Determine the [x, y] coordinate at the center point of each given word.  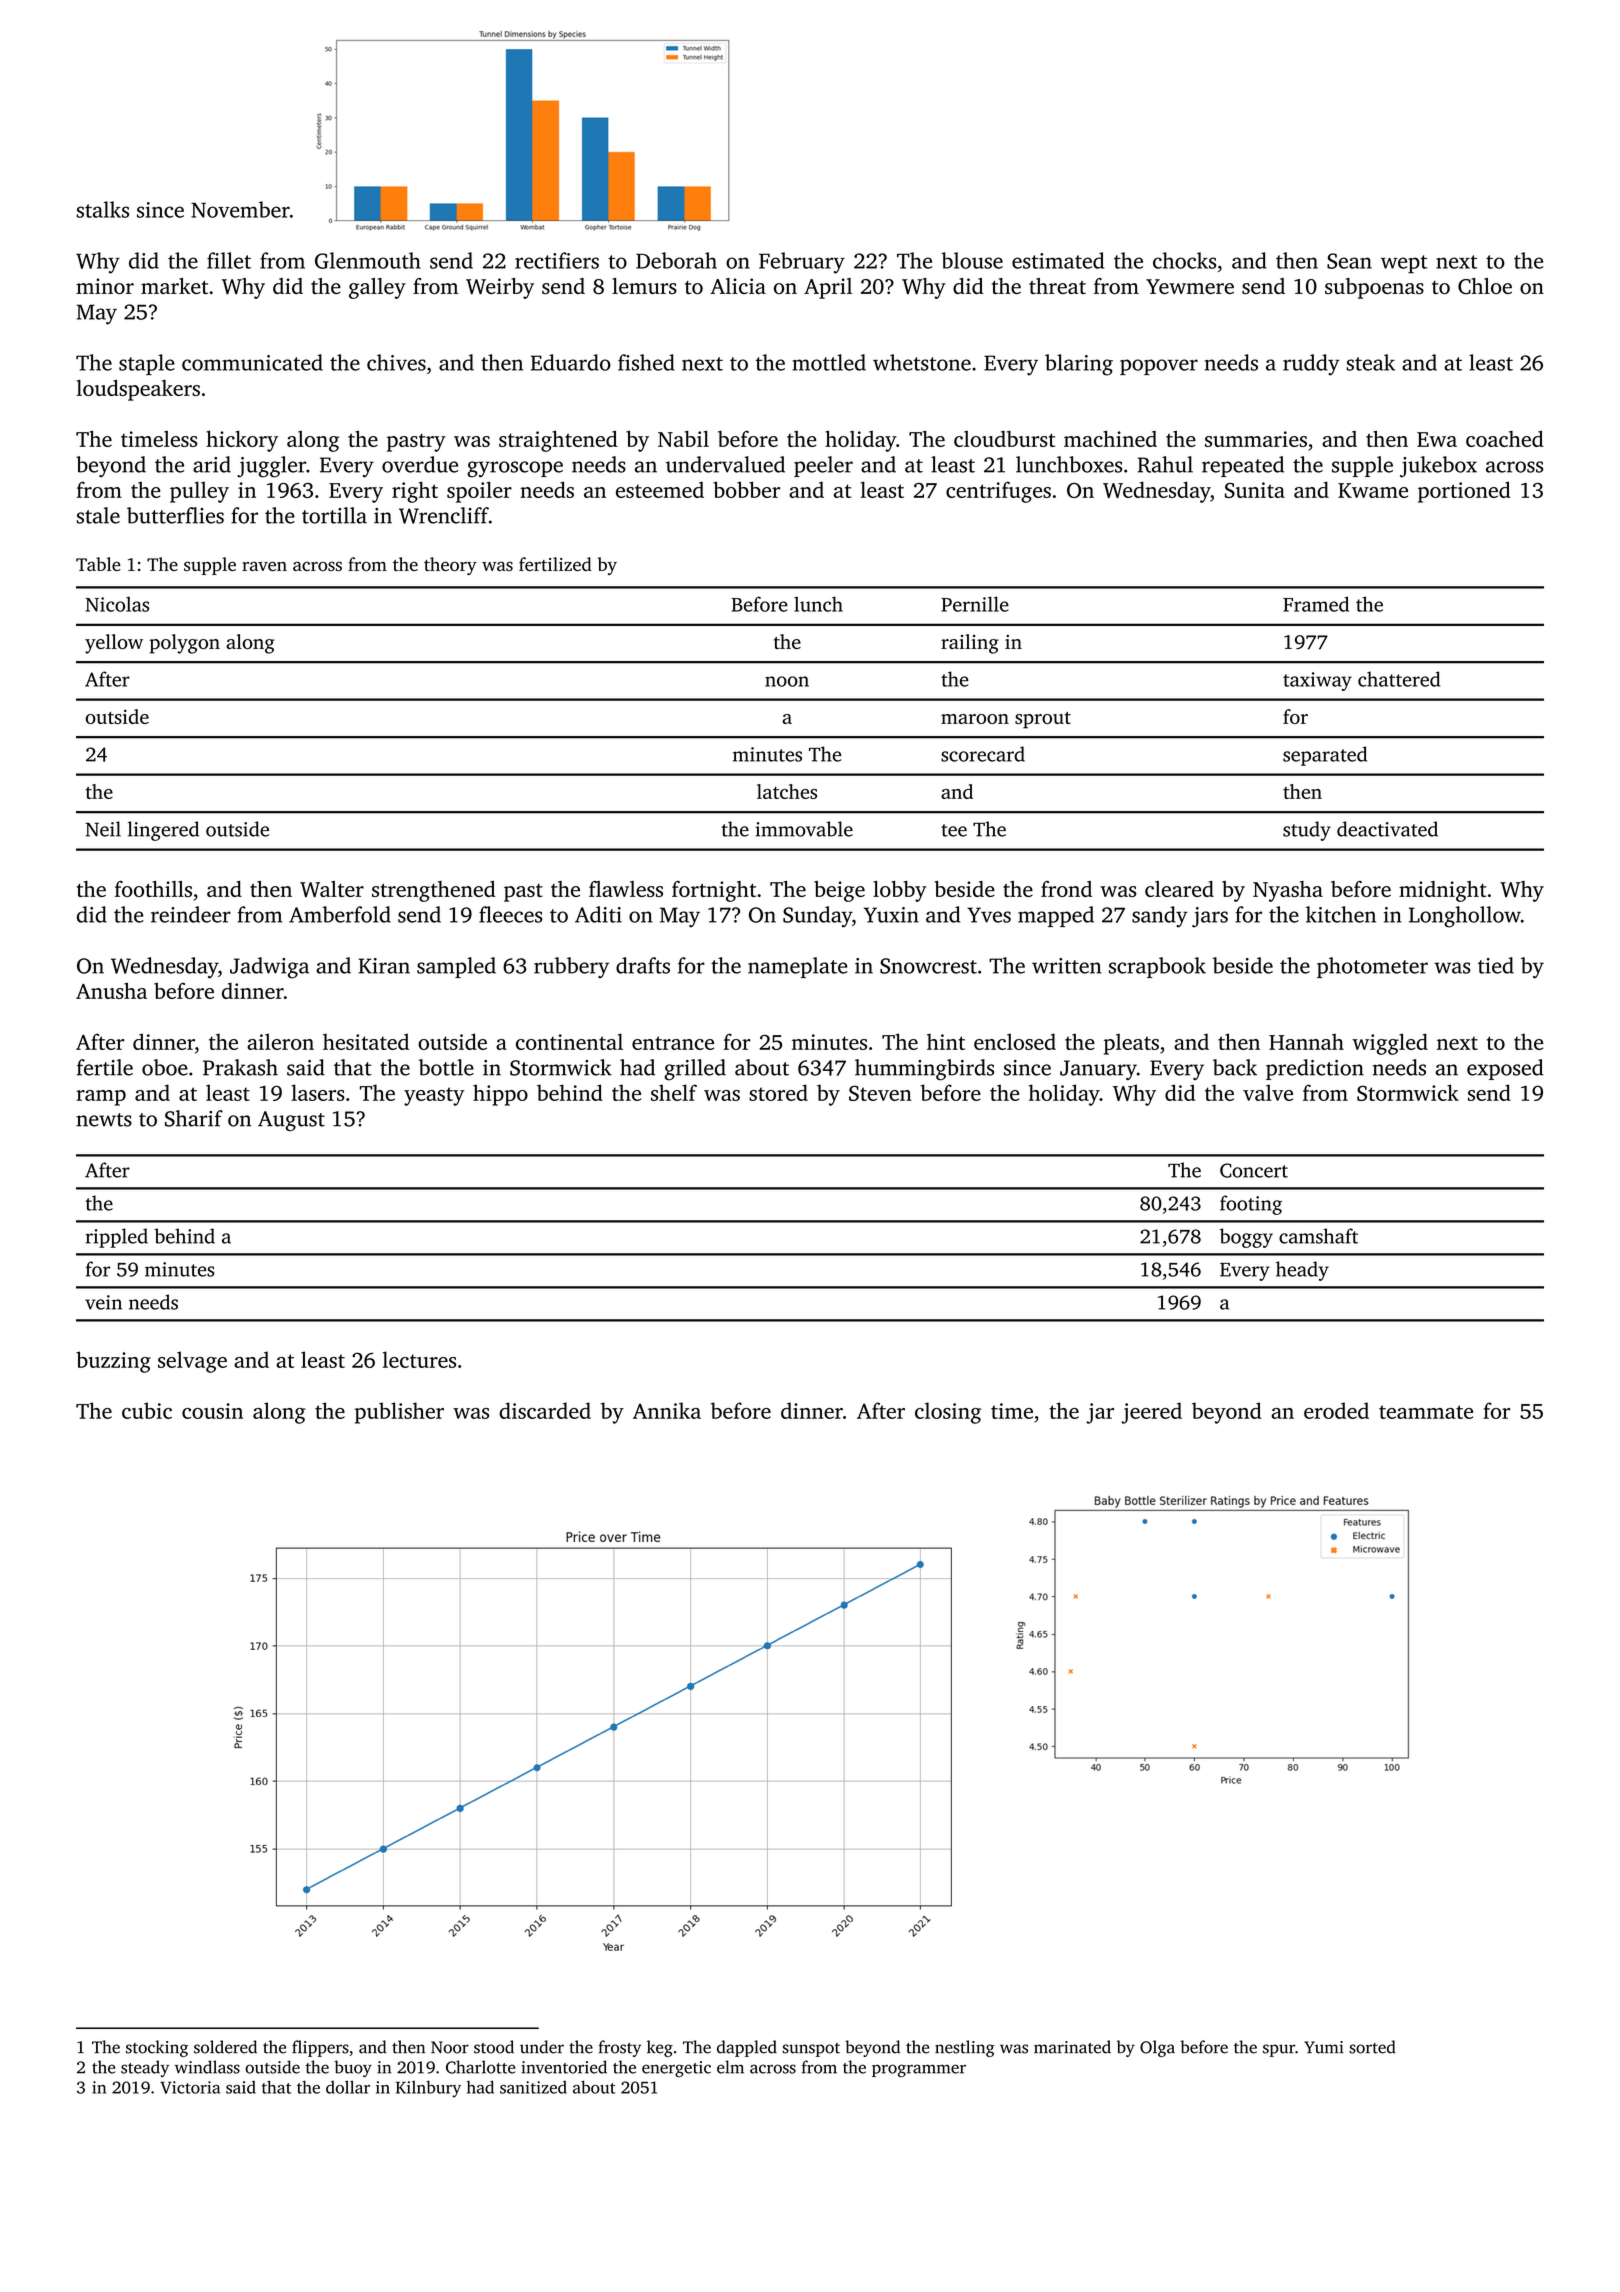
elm [730, 2067]
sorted [1372, 2047]
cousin [212, 1411]
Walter [332, 889]
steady [145, 2068]
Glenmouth [368, 260]
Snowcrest [928, 966]
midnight [1443, 891]
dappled [747, 2048]
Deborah [676, 260]
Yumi [1324, 2047]
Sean [1349, 261]
